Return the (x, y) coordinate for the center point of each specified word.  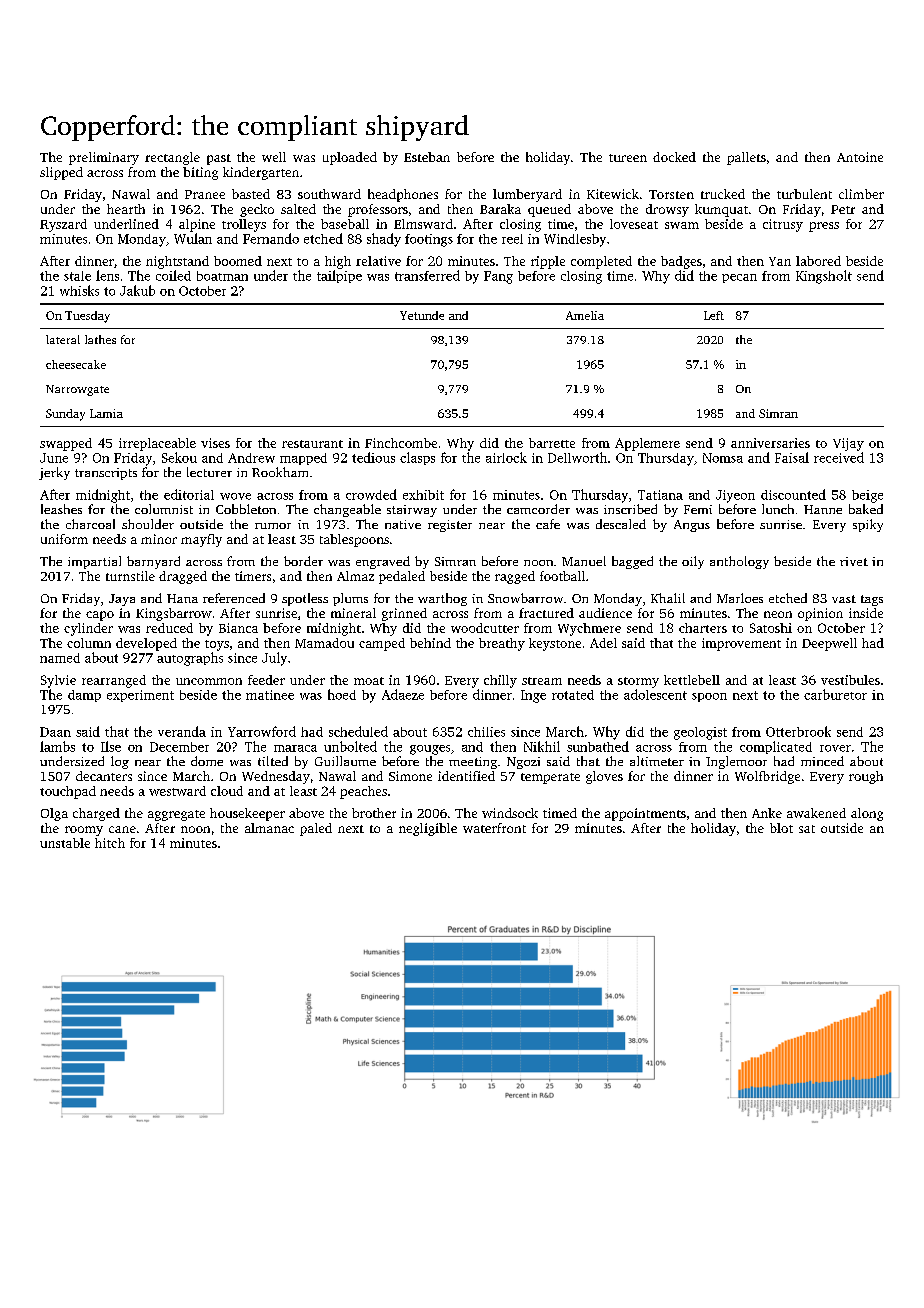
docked (674, 157)
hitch (110, 843)
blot (781, 828)
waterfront (494, 828)
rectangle (172, 158)
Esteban (427, 157)
